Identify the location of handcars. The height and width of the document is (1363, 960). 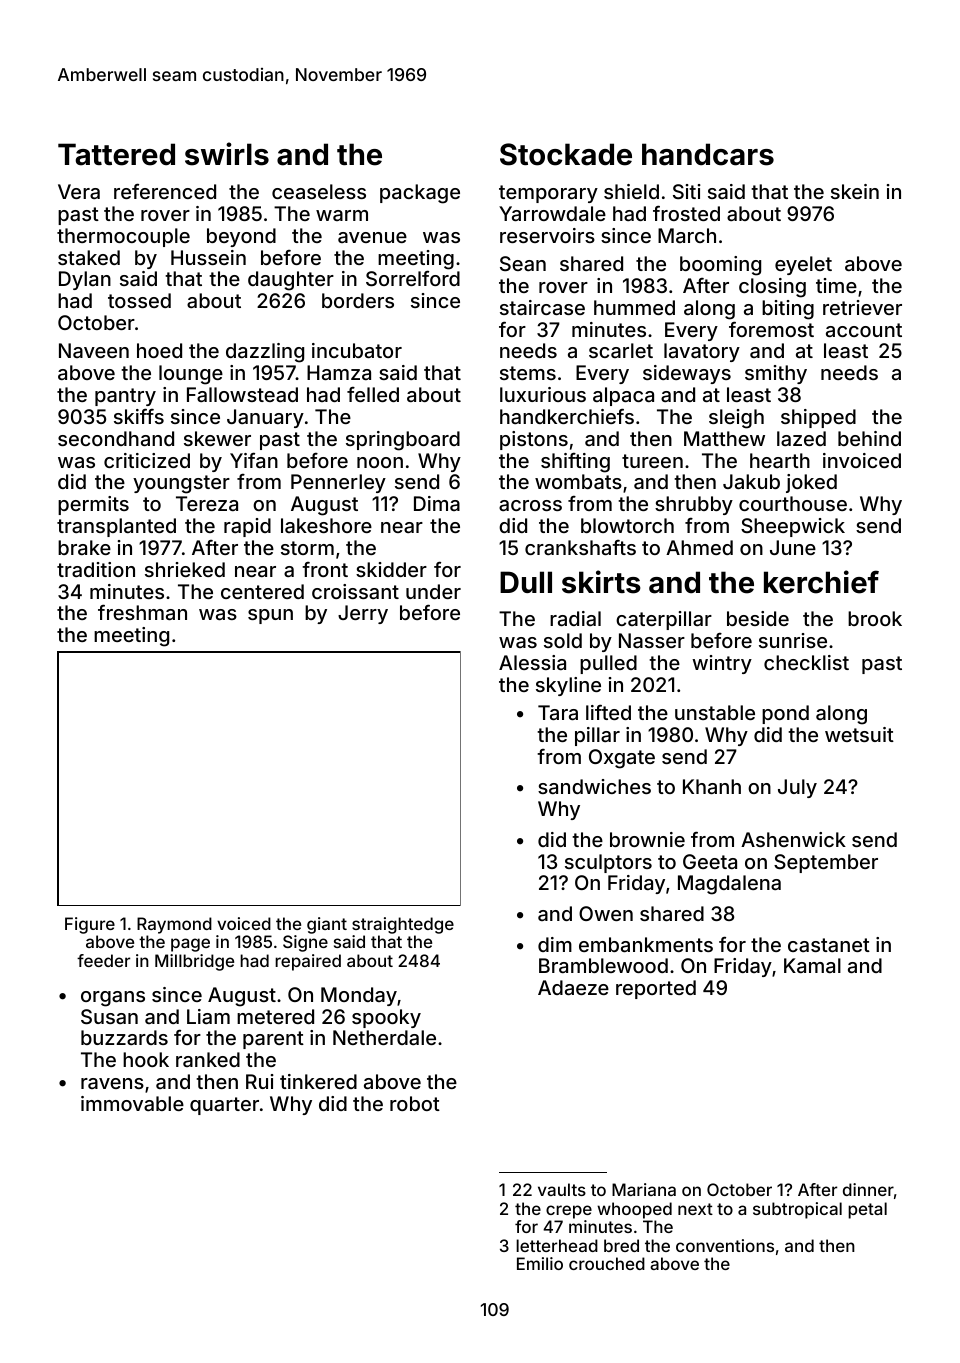
(708, 154).
